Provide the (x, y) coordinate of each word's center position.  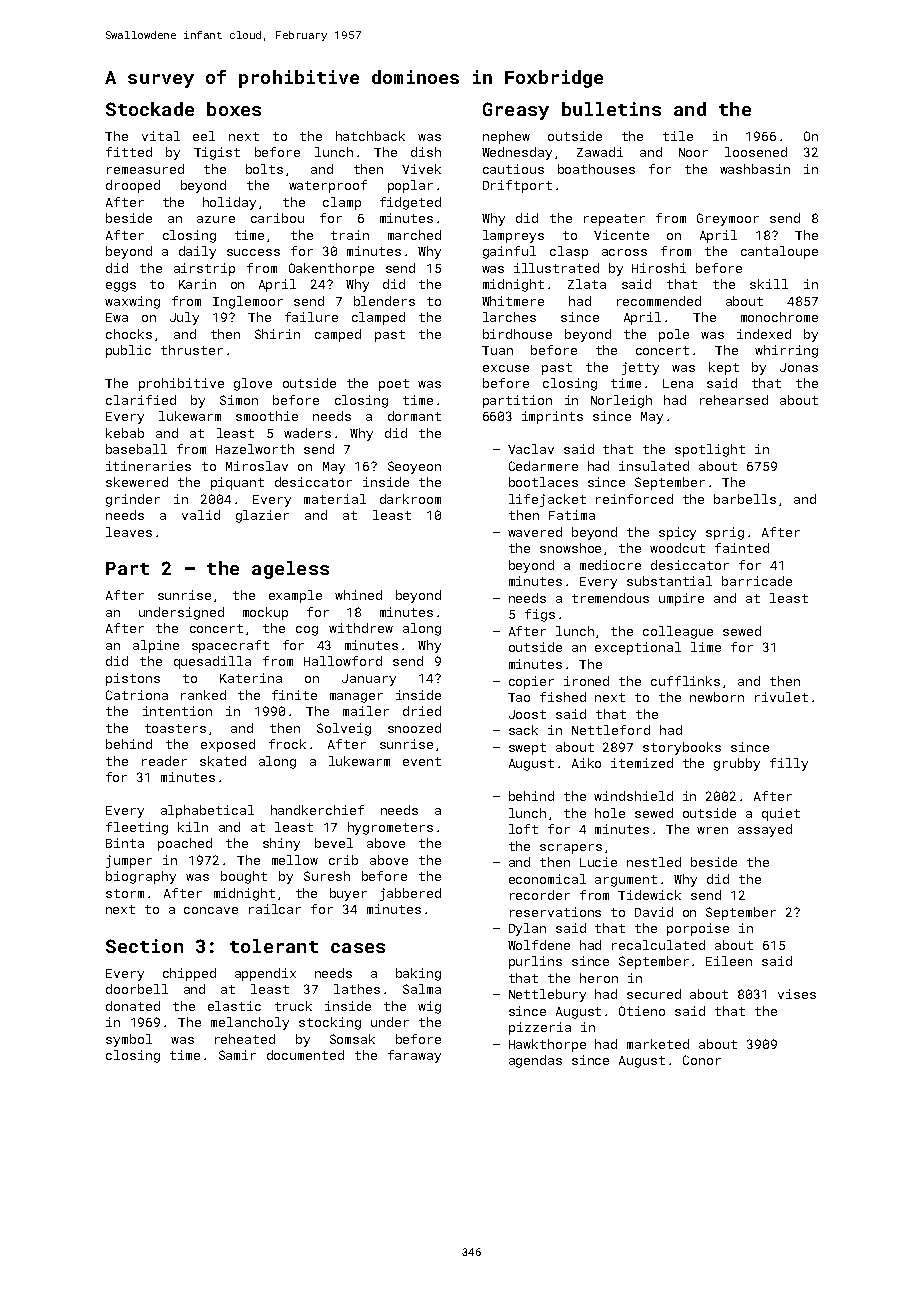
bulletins (611, 109)
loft (523, 829)
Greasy (516, 111)
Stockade (150, 109)
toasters (175, 728)
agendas (535, 1061)
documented (305, 1055)
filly (789, 764)
